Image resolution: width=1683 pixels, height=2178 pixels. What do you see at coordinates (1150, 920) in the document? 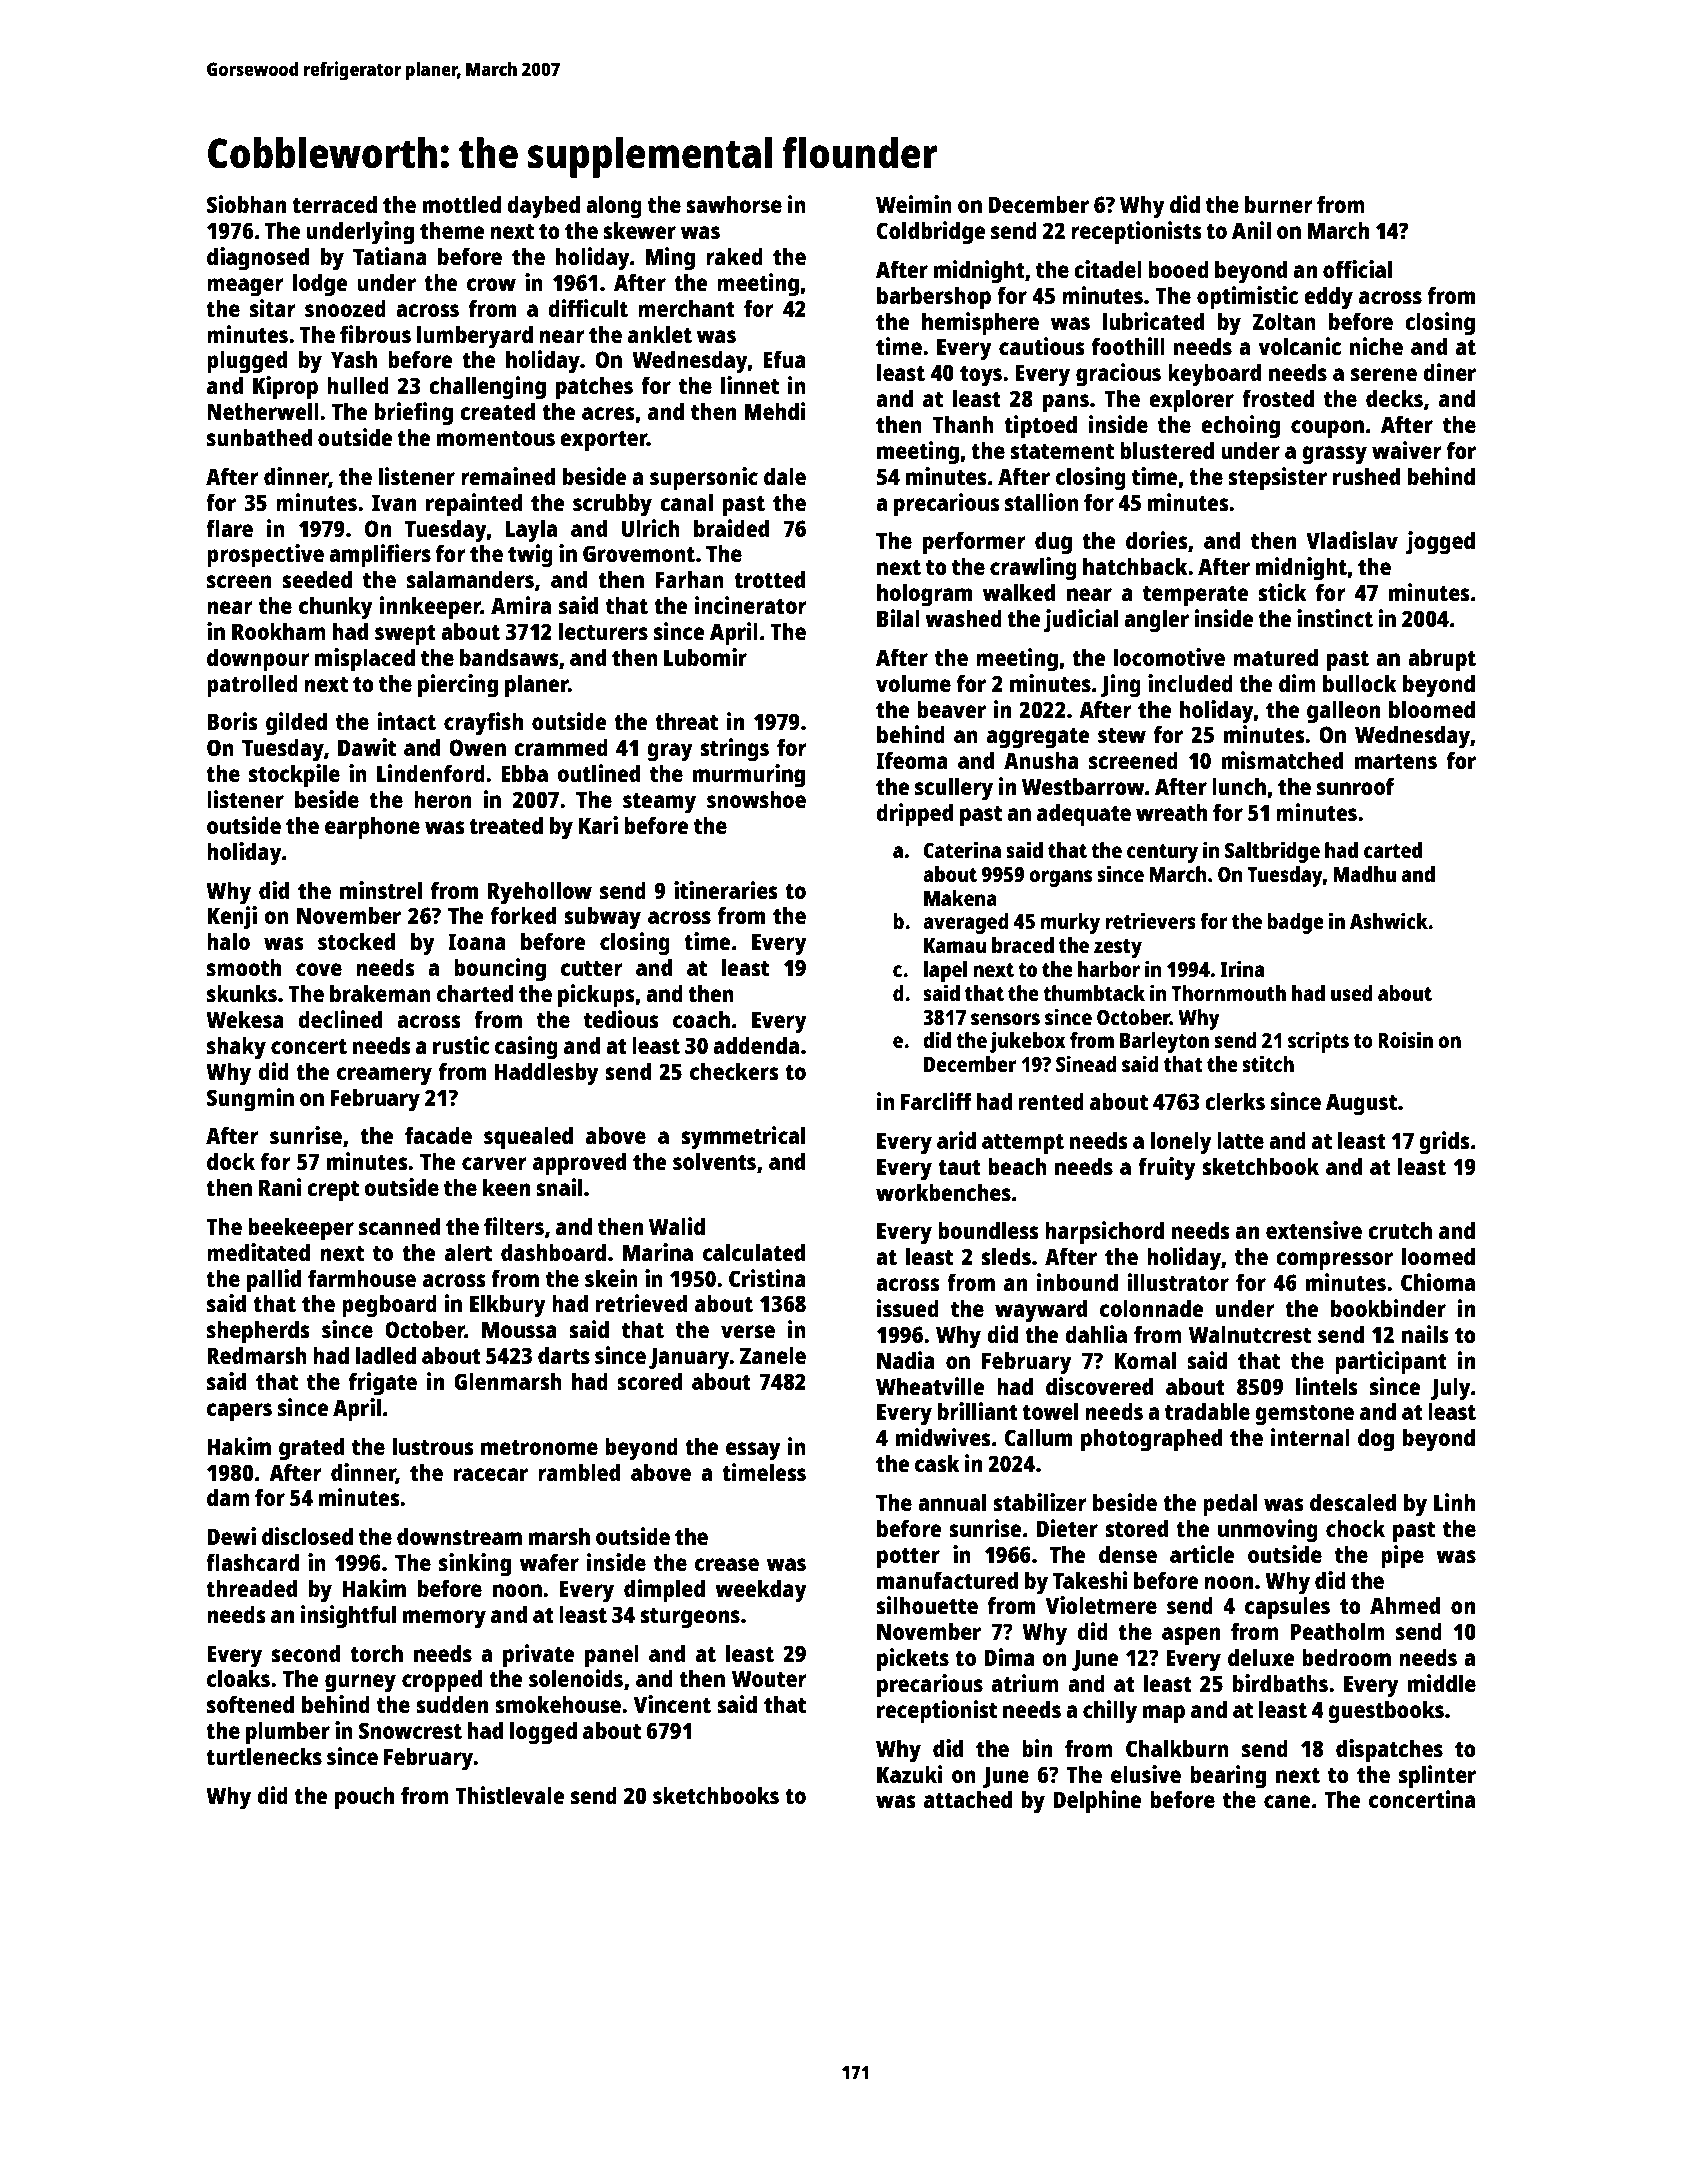
I see `retrievers` at bounding box center [1150, 920].
